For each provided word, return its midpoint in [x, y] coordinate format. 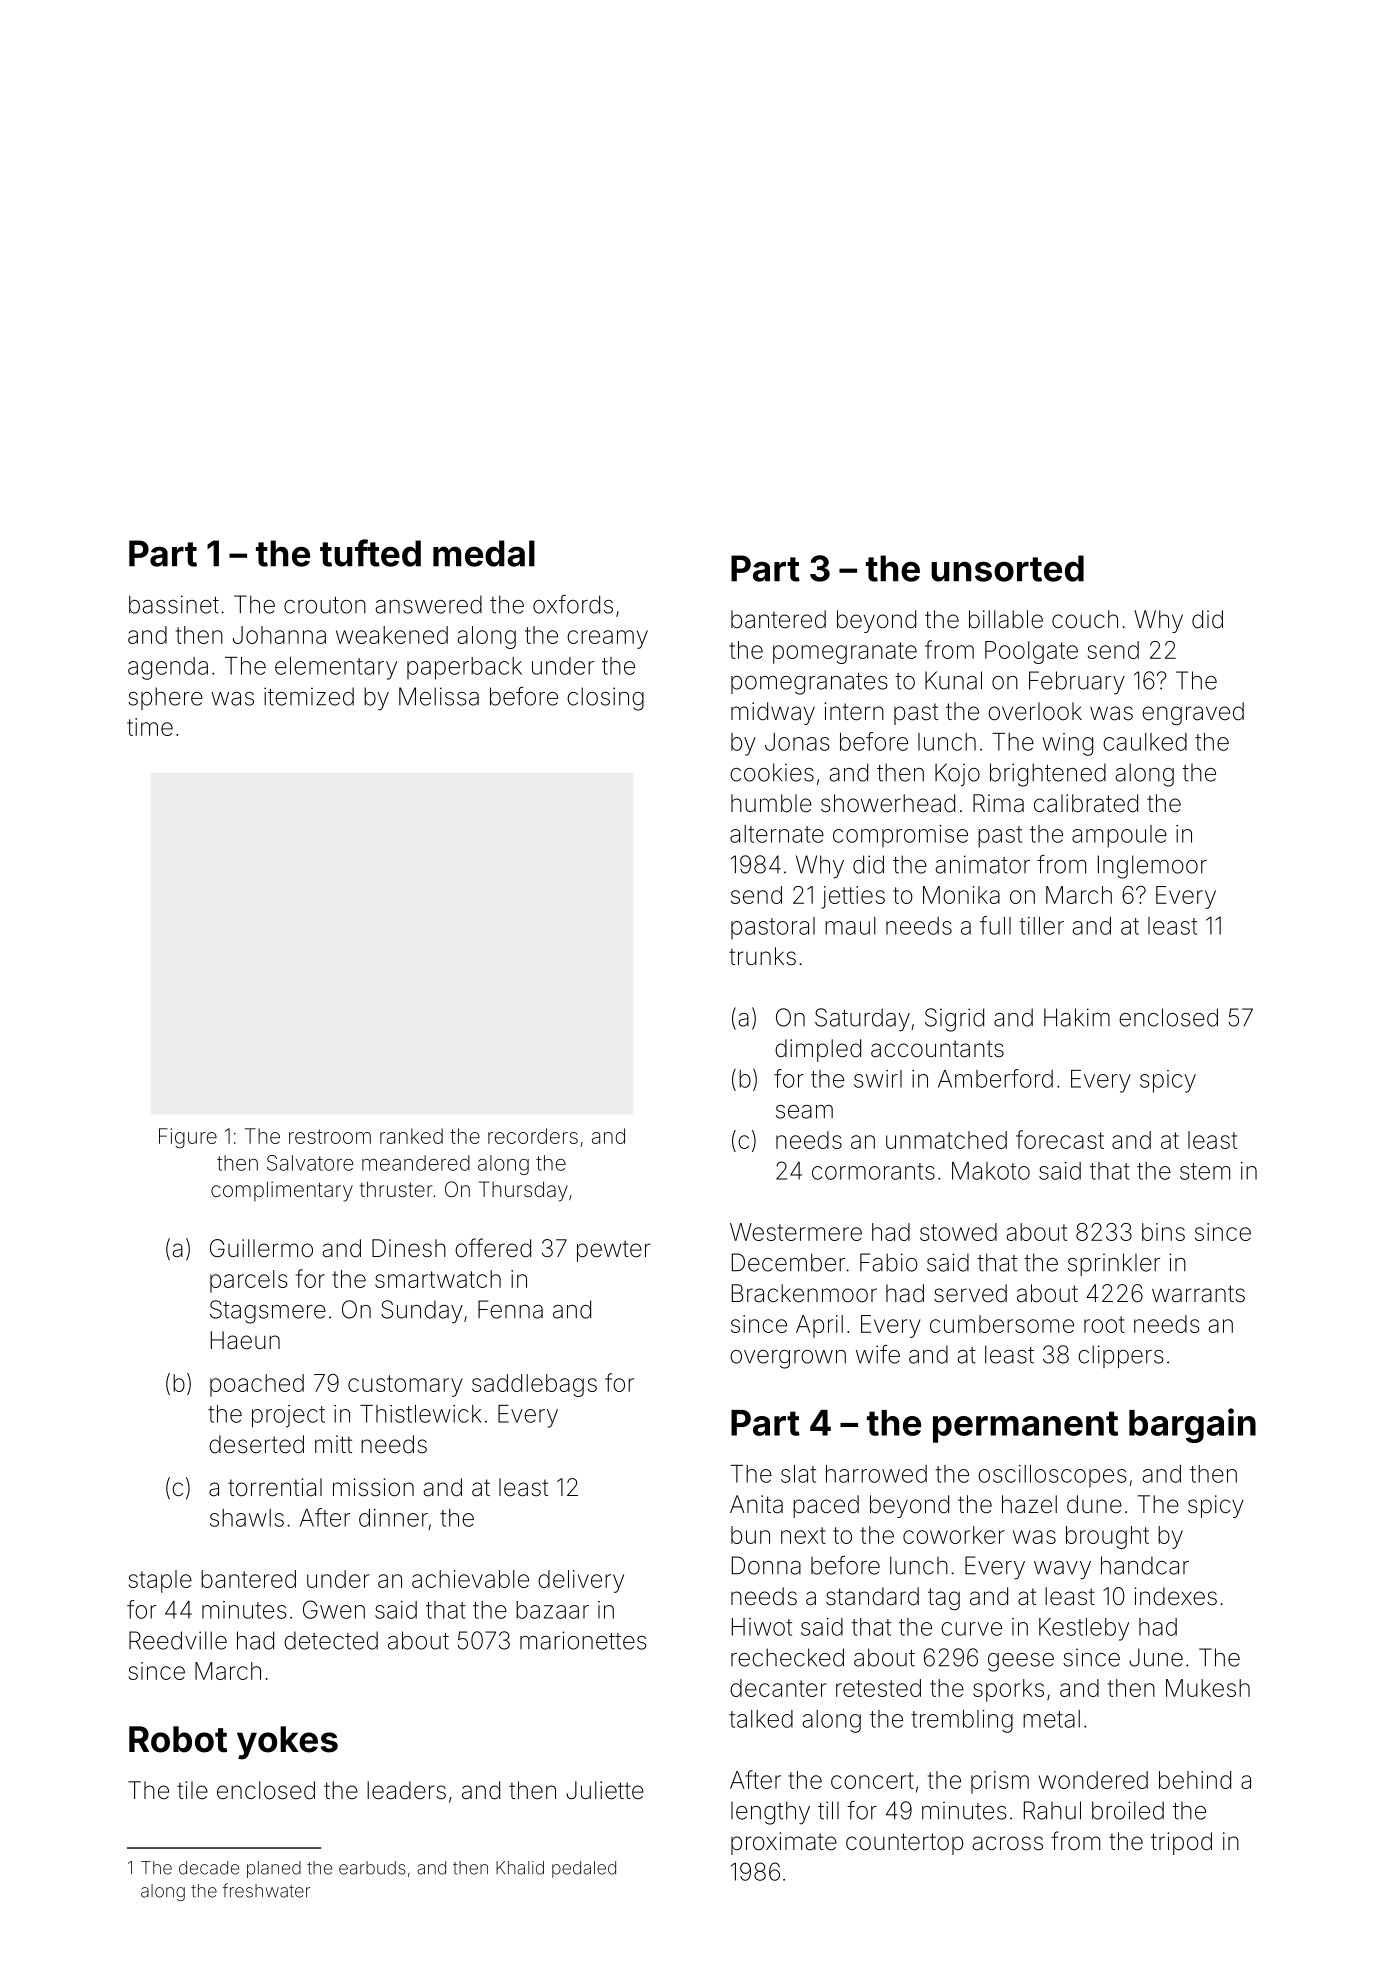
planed [274, 1869]
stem [1205, 1171]
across [1007, 1843]
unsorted [1007, 568]
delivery [581, 1581]
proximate [784, 1843]
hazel [1029, 1504]
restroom [330, 1136]
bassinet [174, 604]
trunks [762, 956]
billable [1006, 619]
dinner [393, 1518]
